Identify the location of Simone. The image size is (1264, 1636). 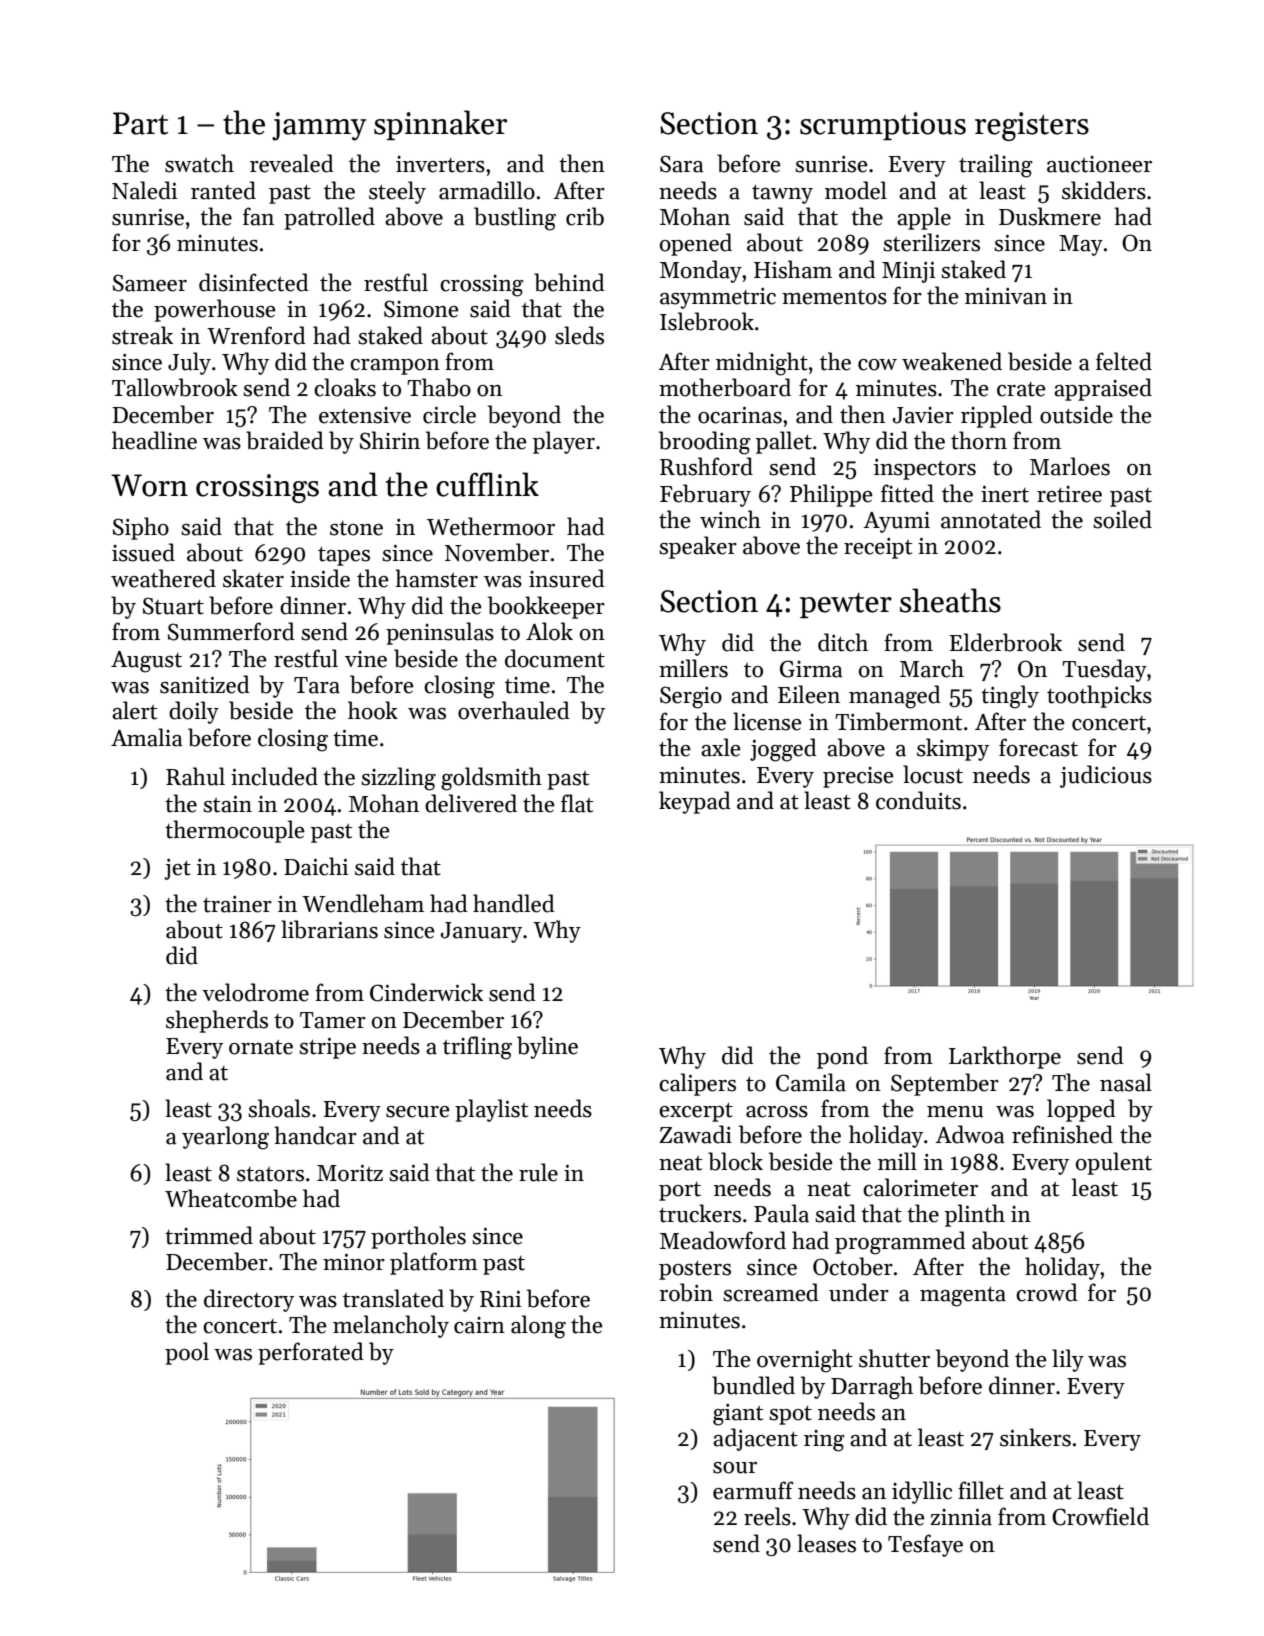
(421, 309).
